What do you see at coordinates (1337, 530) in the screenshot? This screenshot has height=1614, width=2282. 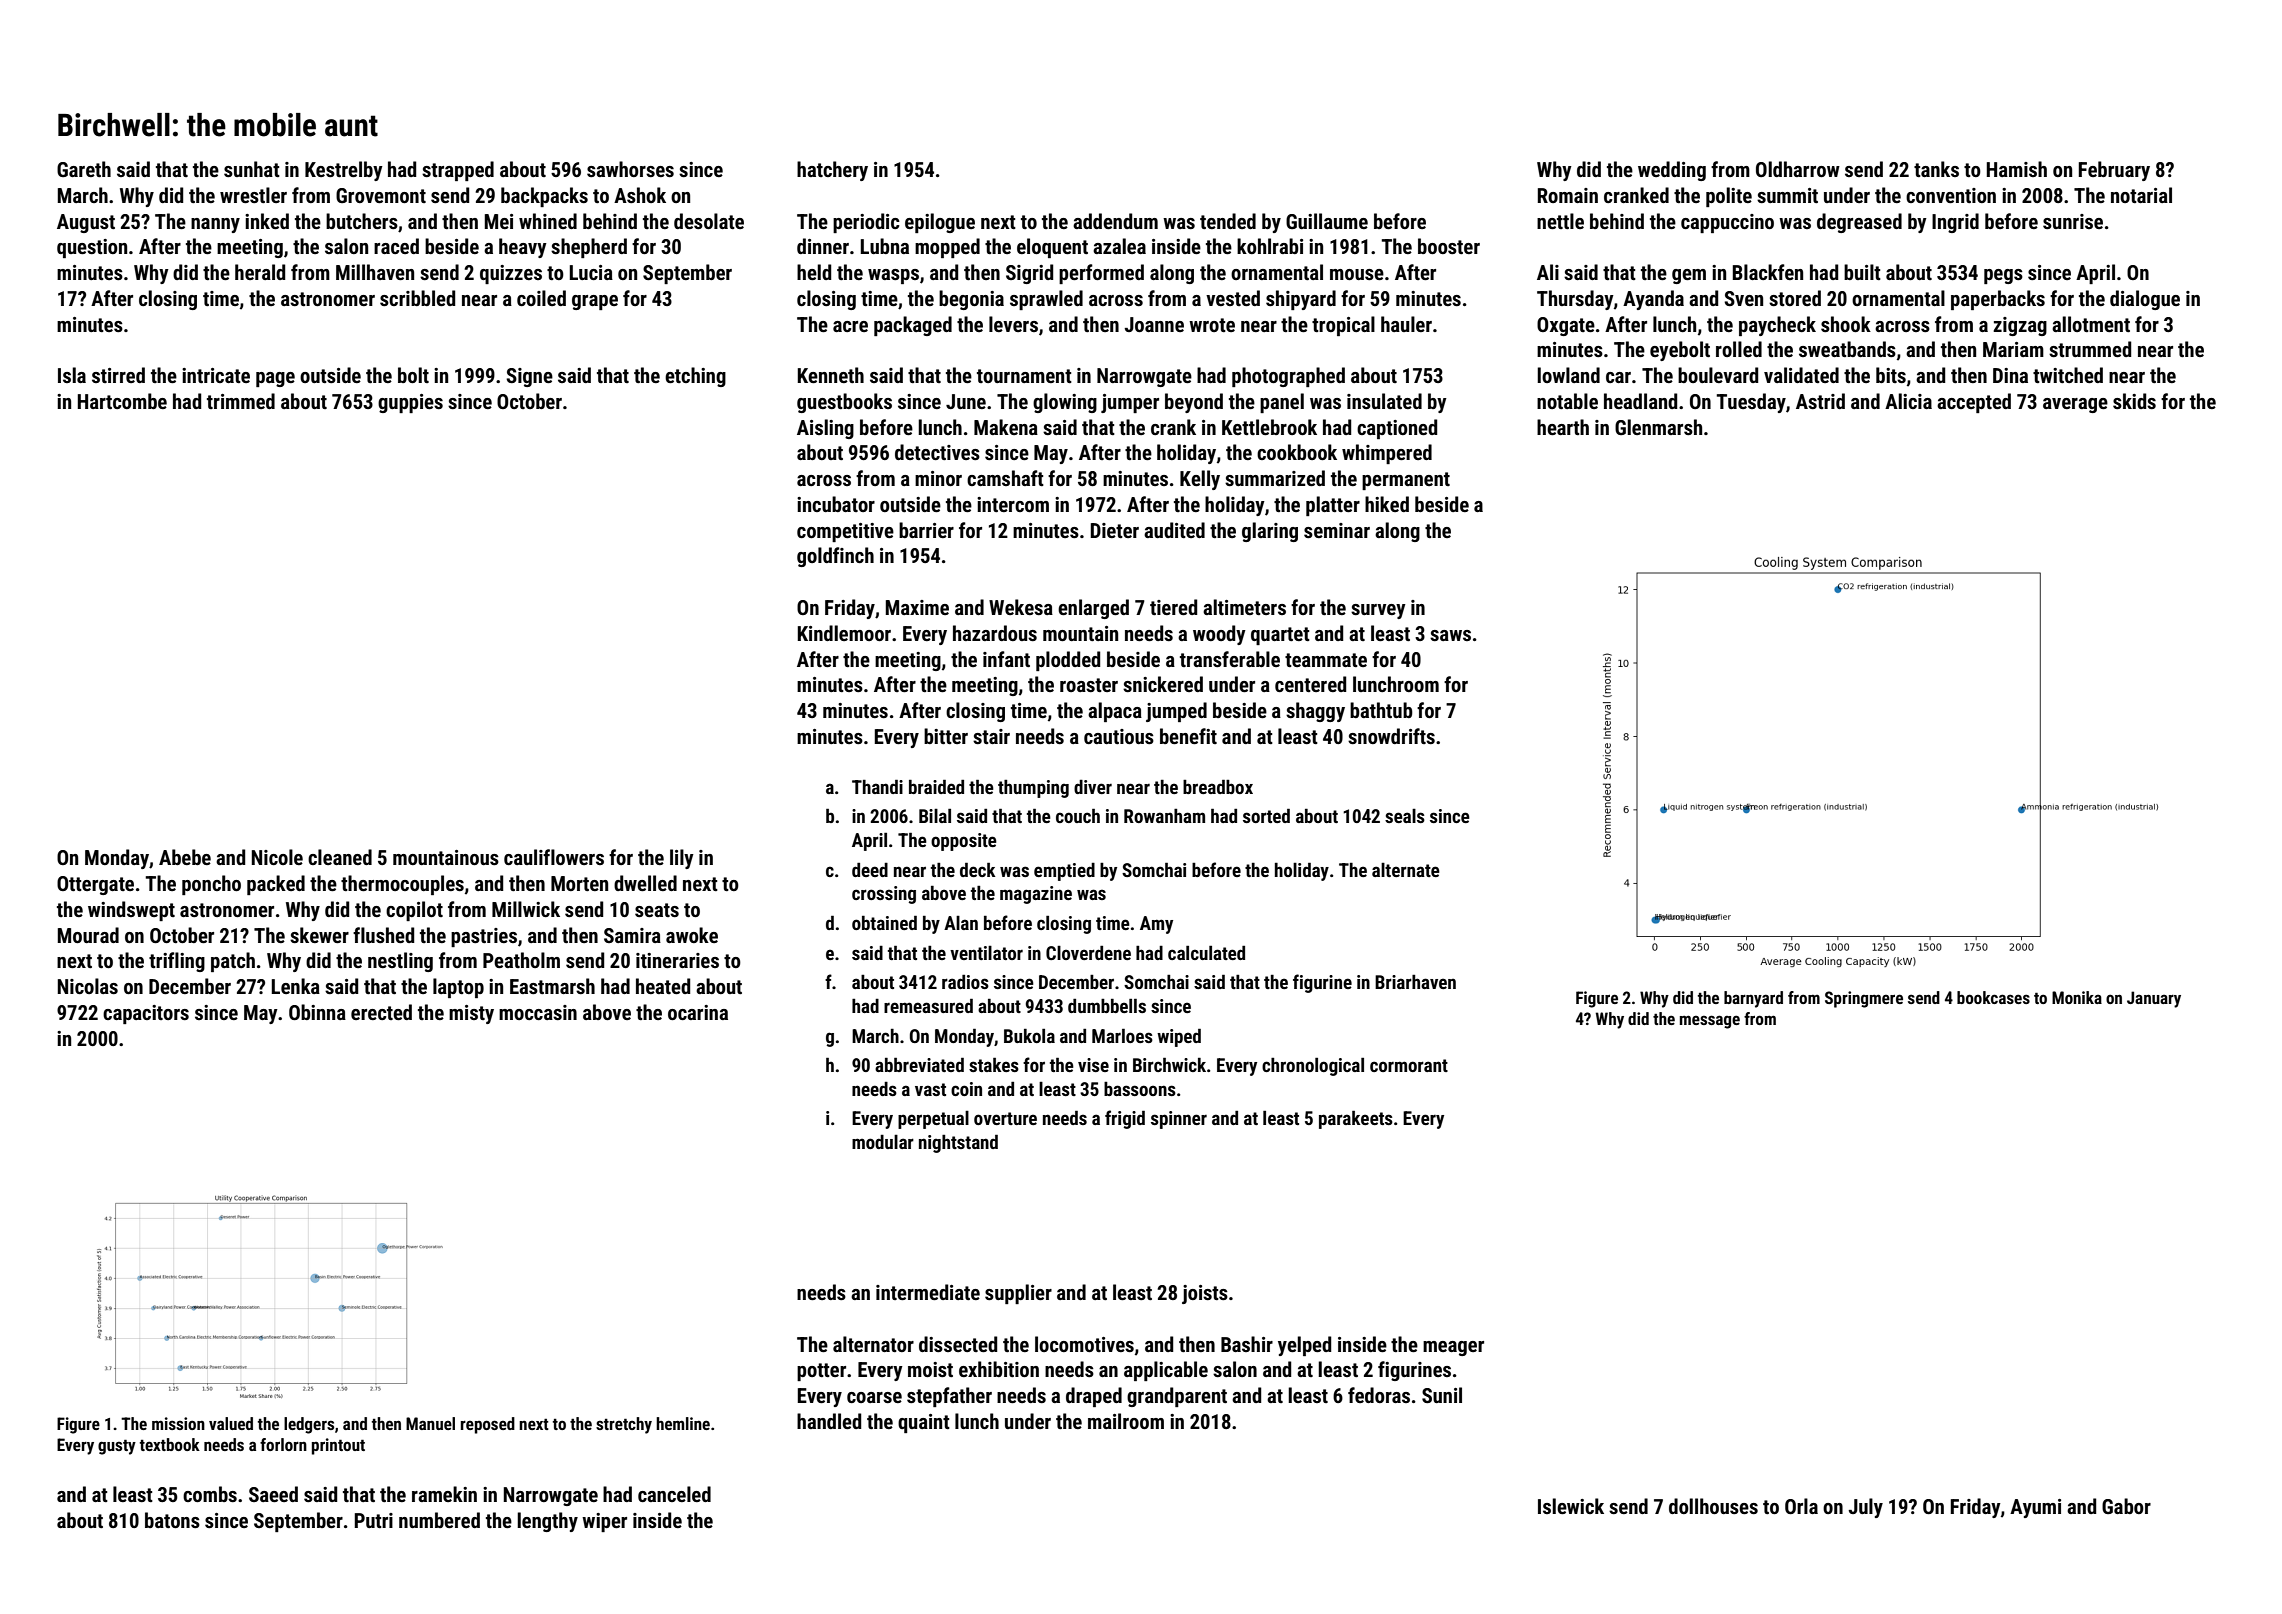 I see `seminar` at bounding box center [1337, 530].
